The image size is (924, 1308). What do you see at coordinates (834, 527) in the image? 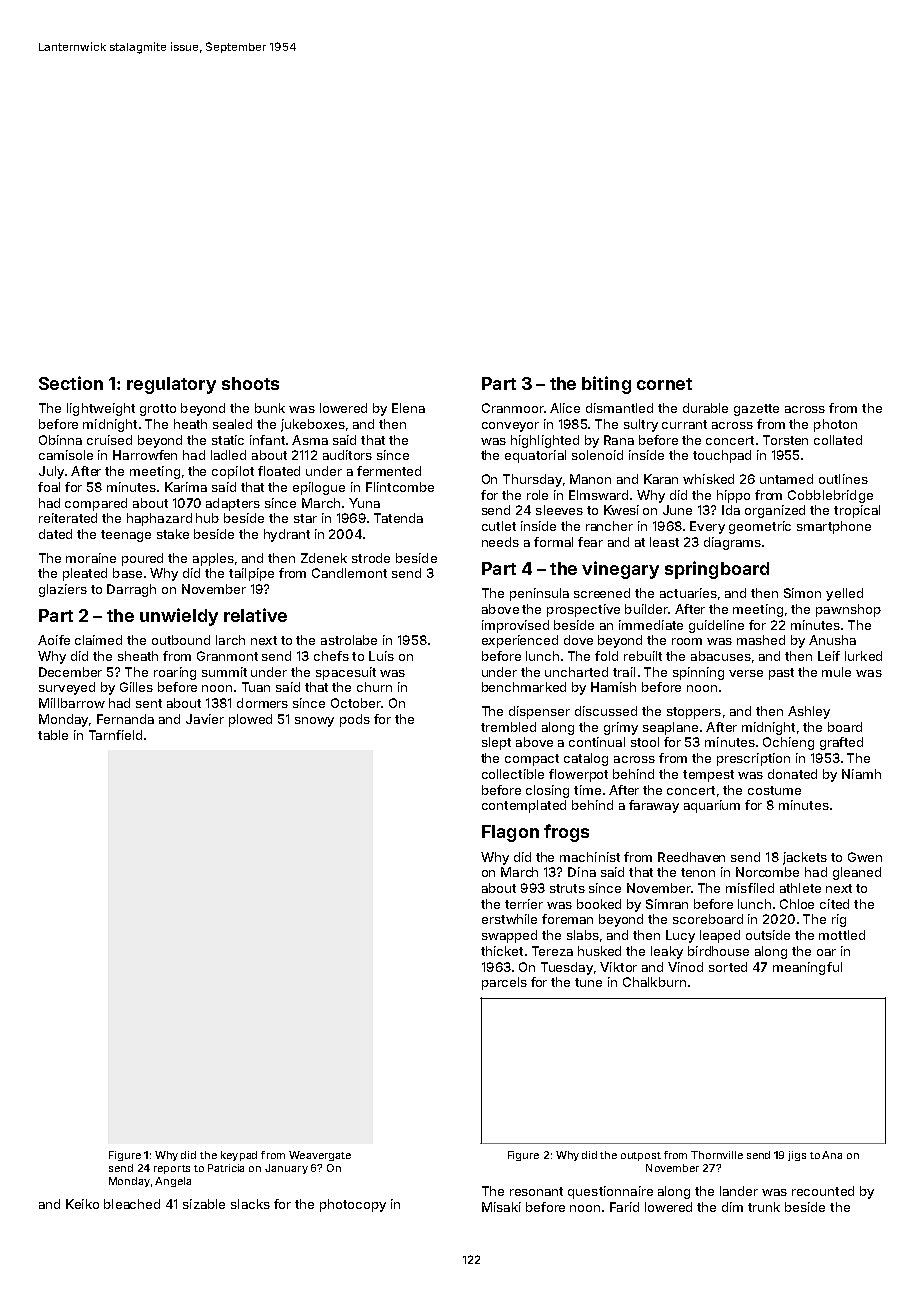
I see `smartphone` at bounding box center [834, 527].
